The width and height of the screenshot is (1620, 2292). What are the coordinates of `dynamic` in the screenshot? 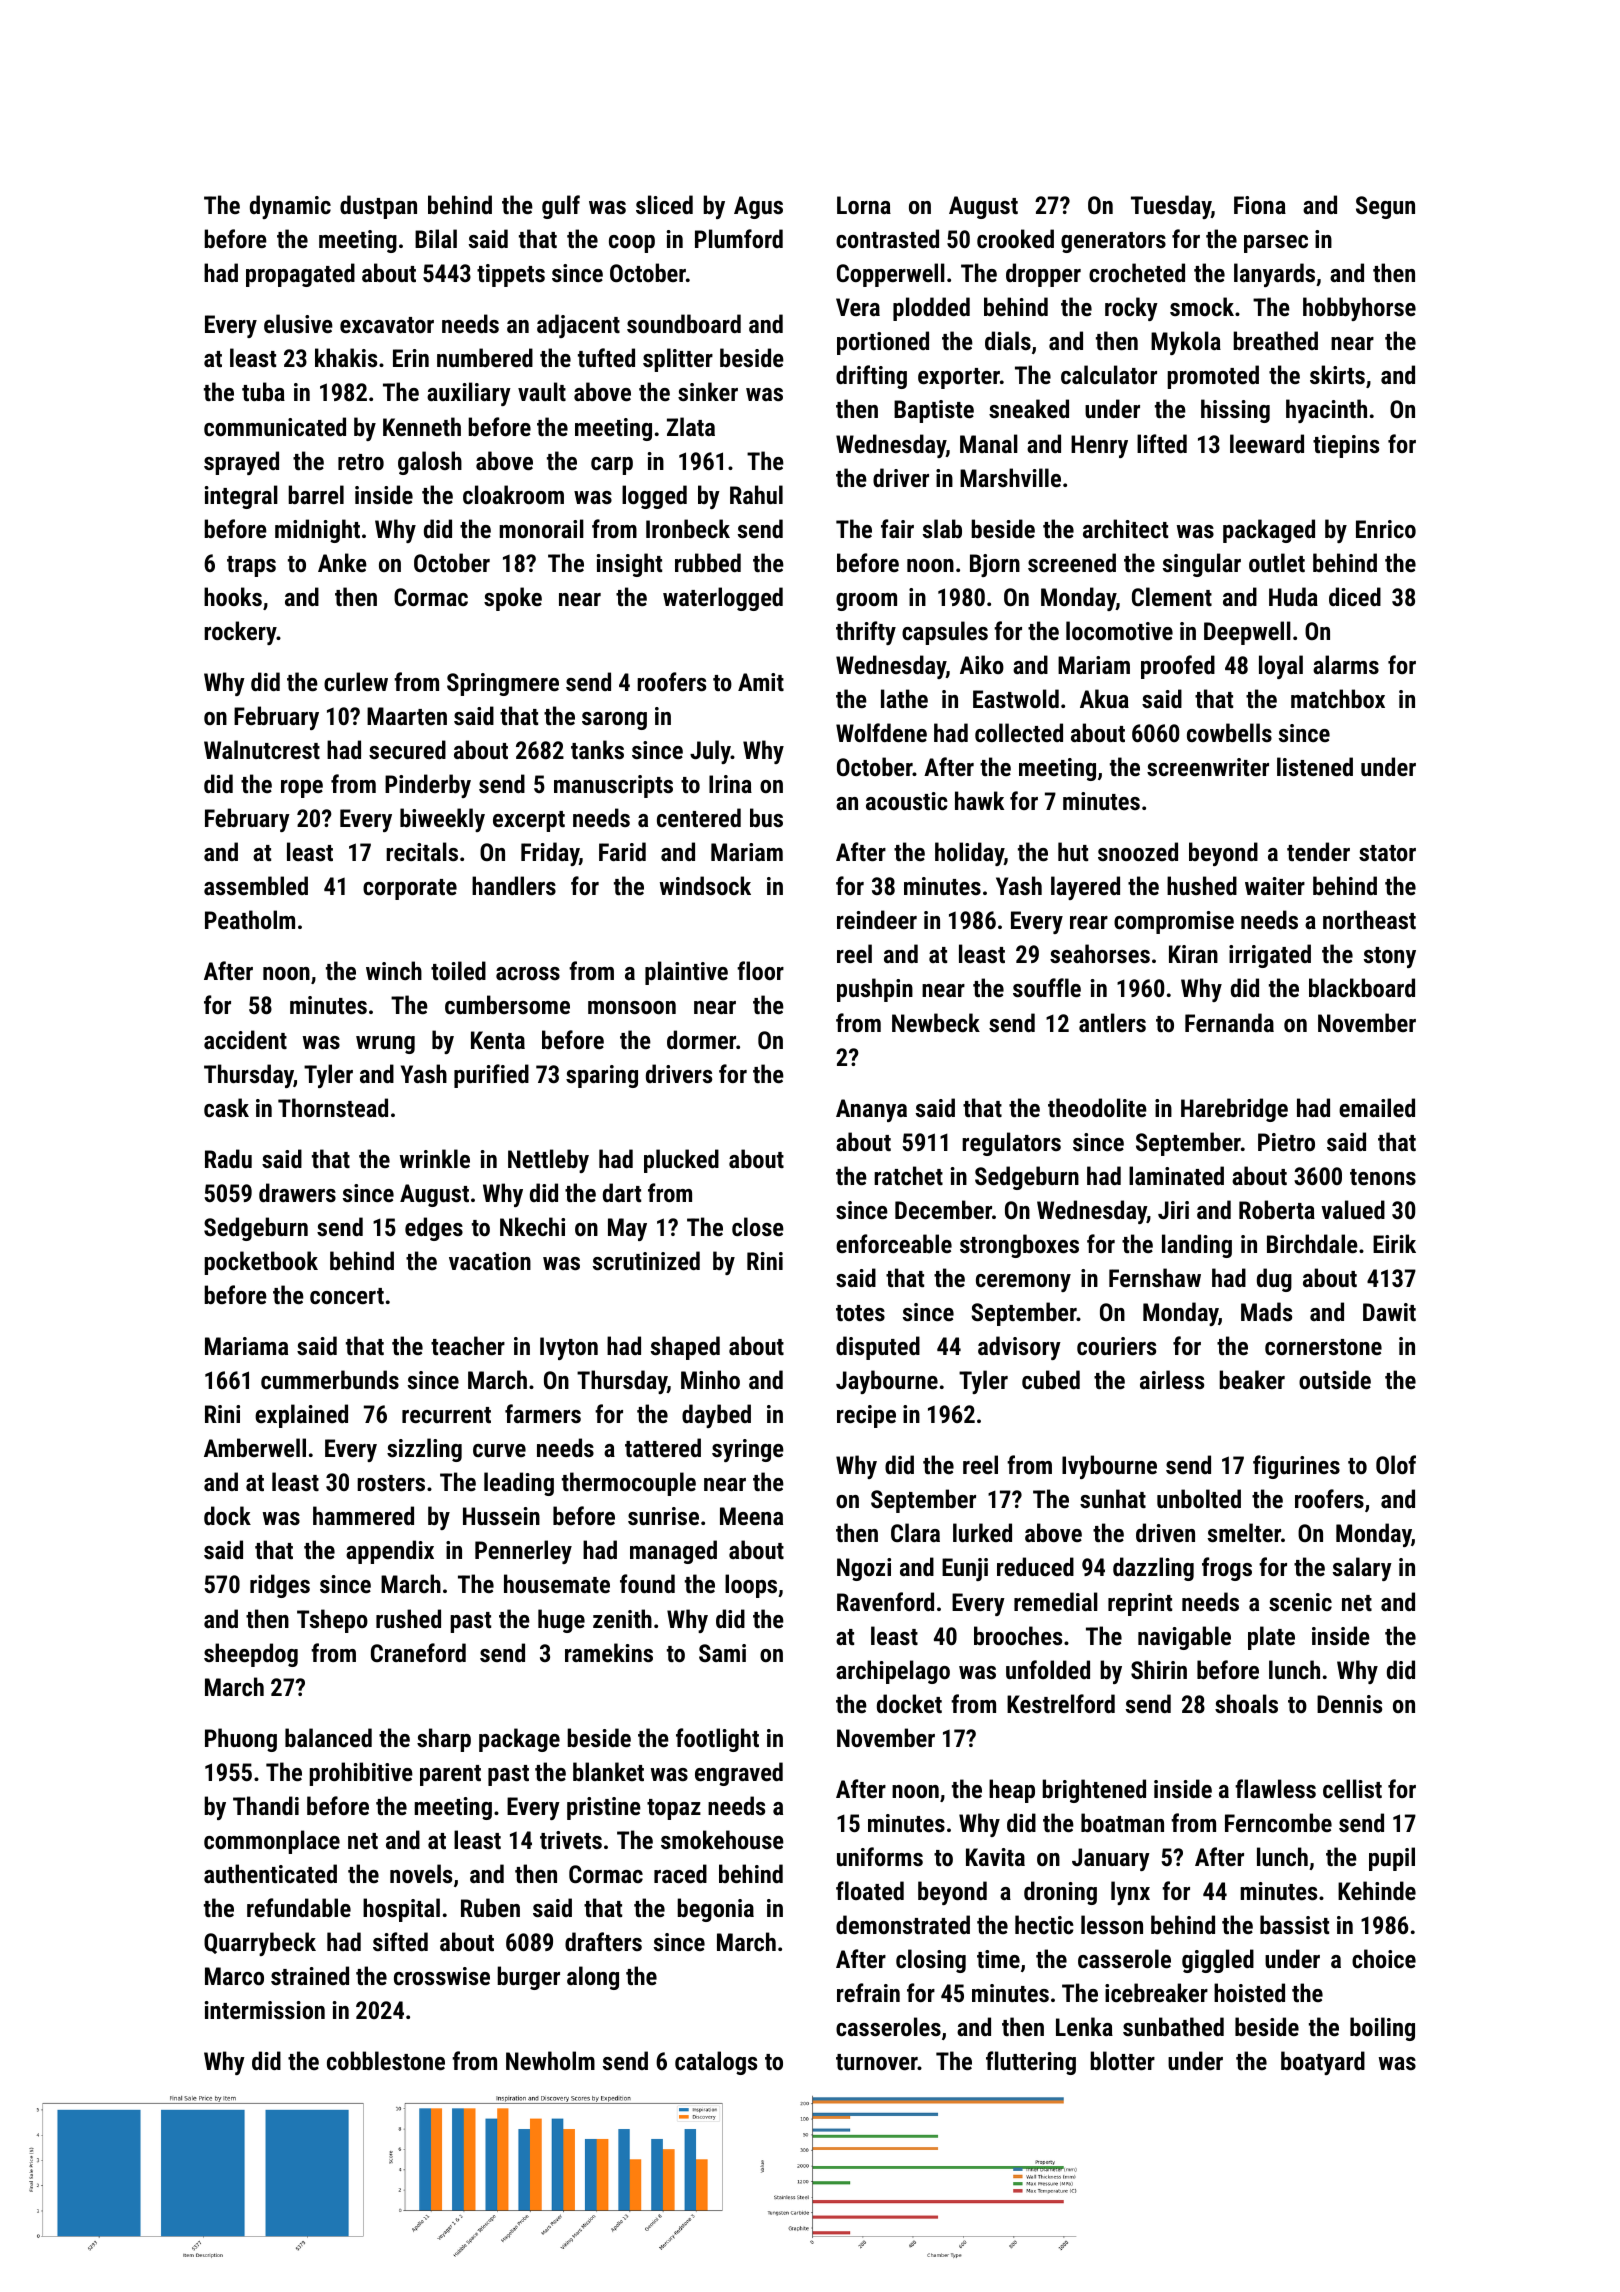 It's located at (290, 207).
